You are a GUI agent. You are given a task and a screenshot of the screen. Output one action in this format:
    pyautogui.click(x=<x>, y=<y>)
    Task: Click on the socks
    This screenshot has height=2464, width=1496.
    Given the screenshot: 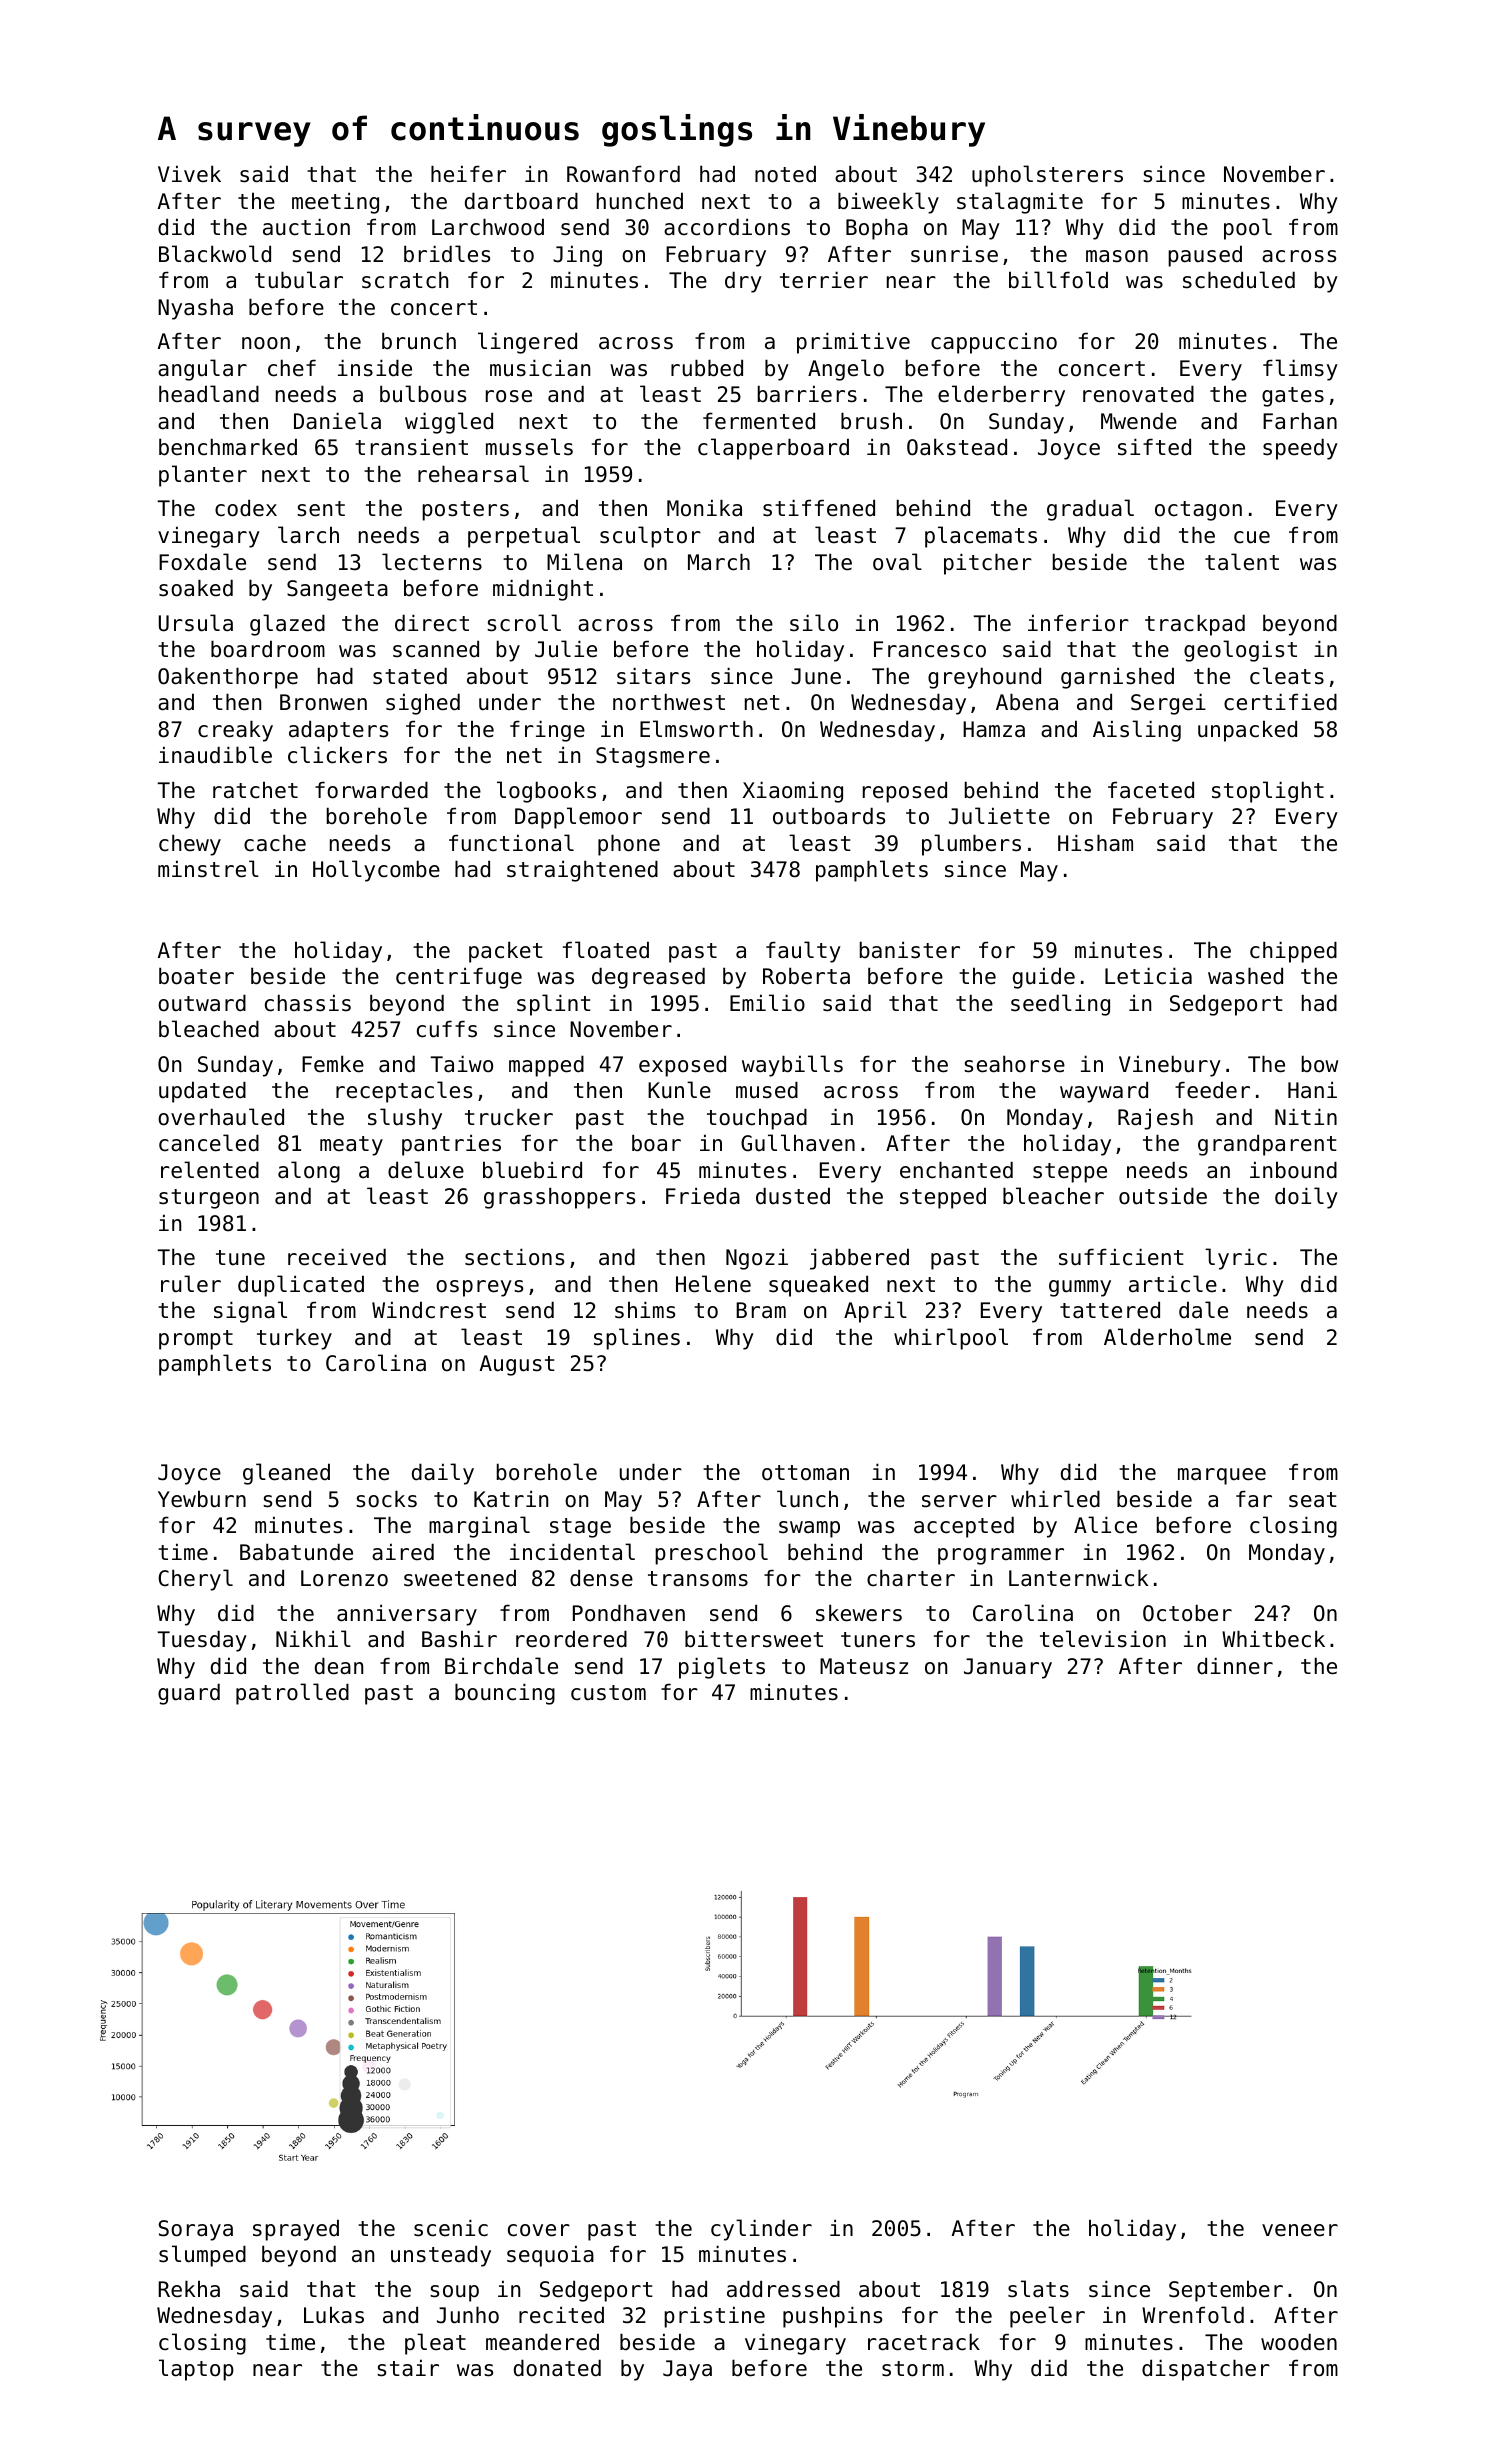 What is the action you would take?
    pyautogui.click(x=386, y=1499)
